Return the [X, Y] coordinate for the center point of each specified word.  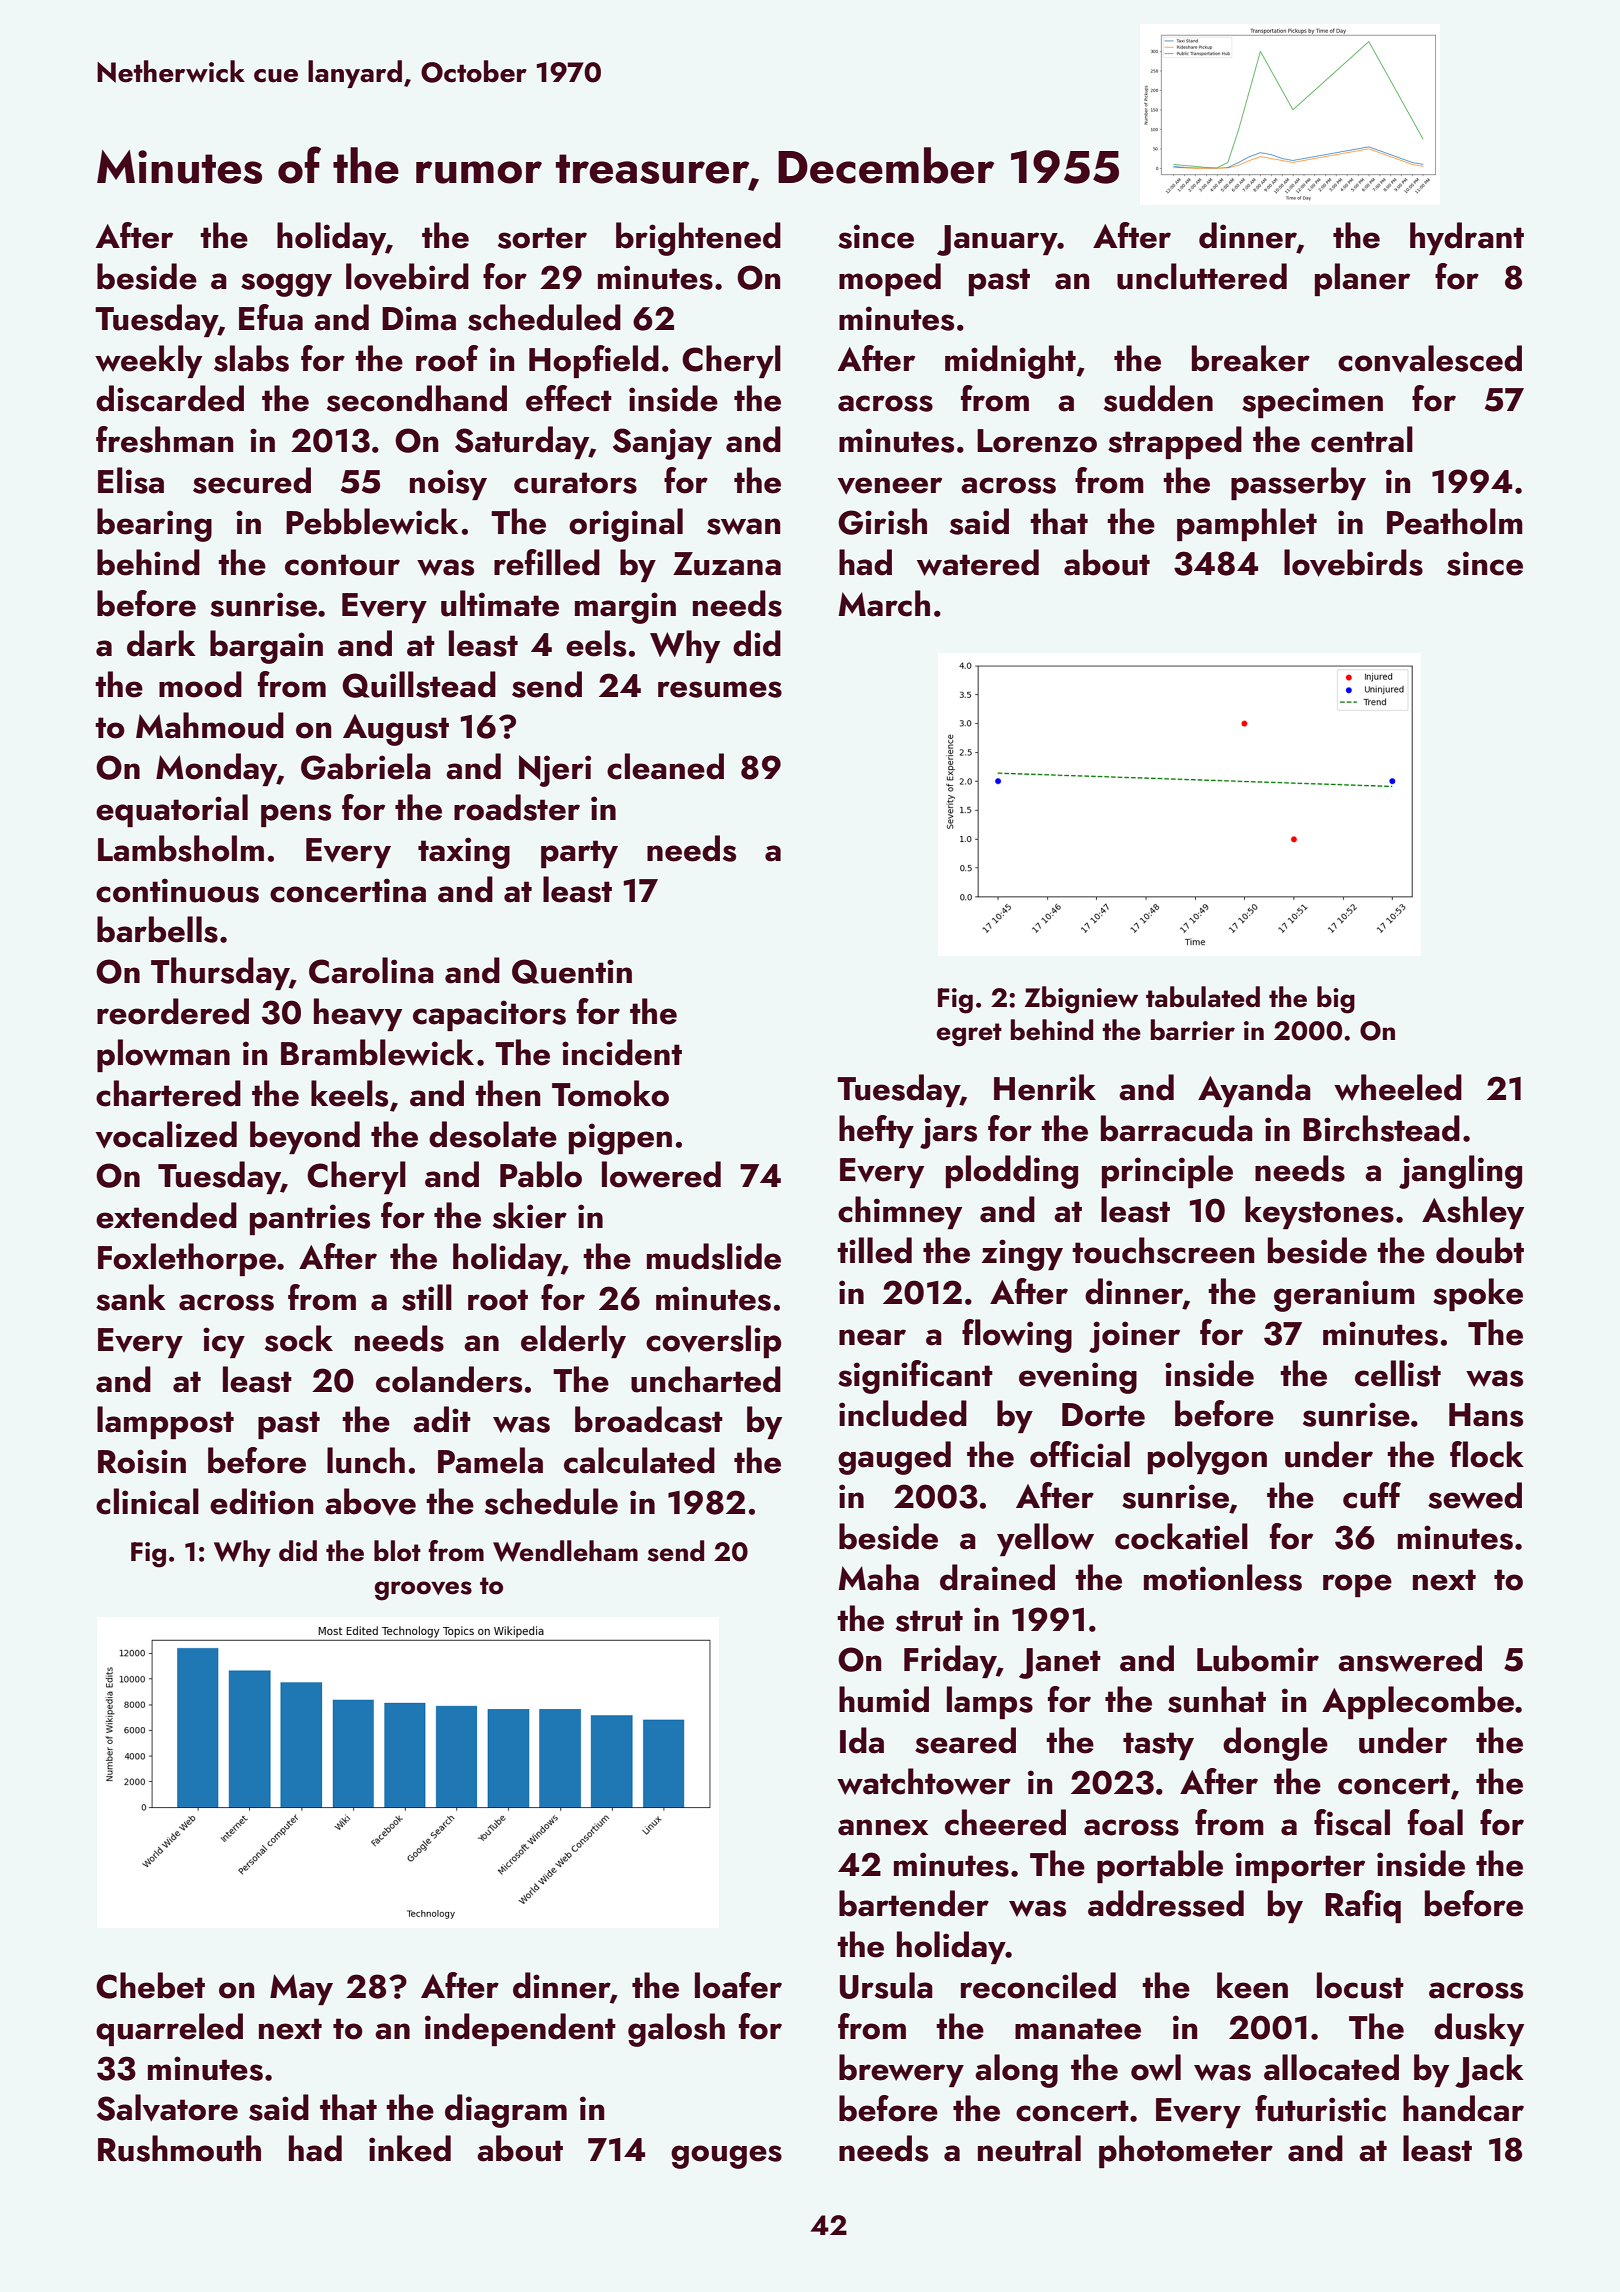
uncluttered [1202, 276]
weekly [148, 361]
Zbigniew [1081, 1000]
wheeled [1398, 1087]
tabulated [1203, 997]
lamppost [165, 1422]
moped [890, 279]
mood [200, 684]
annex [883, 1827]
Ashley [1473, 1212]
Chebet [150, 1985]
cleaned [665, 766]
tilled [874, 1250]
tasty [1158, 1746]
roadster [517, 807]
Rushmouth [179, 2148]
